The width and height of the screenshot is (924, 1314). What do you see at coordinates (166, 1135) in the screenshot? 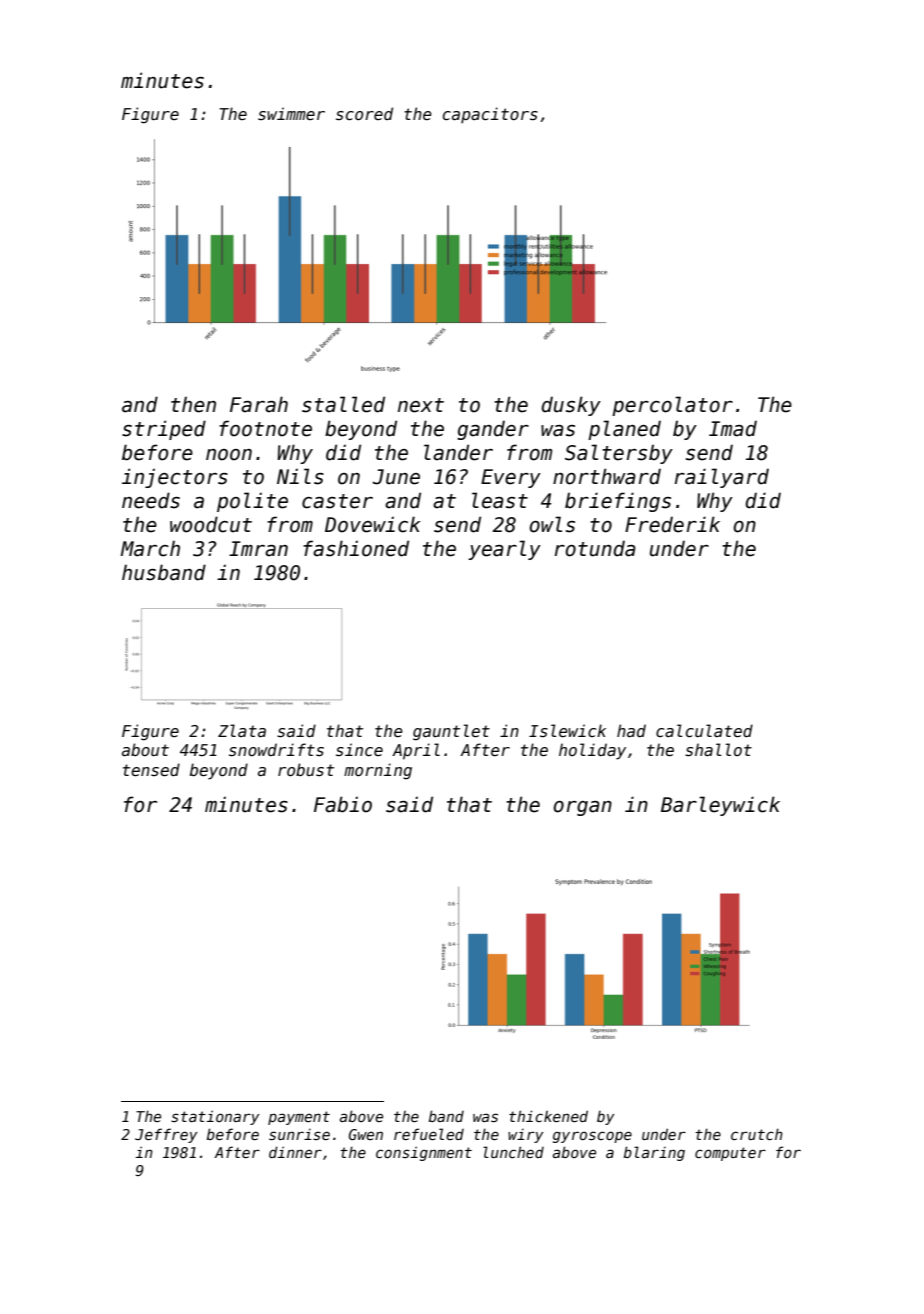
I see `Jeffrey` at bounding box center [166, 1135].
